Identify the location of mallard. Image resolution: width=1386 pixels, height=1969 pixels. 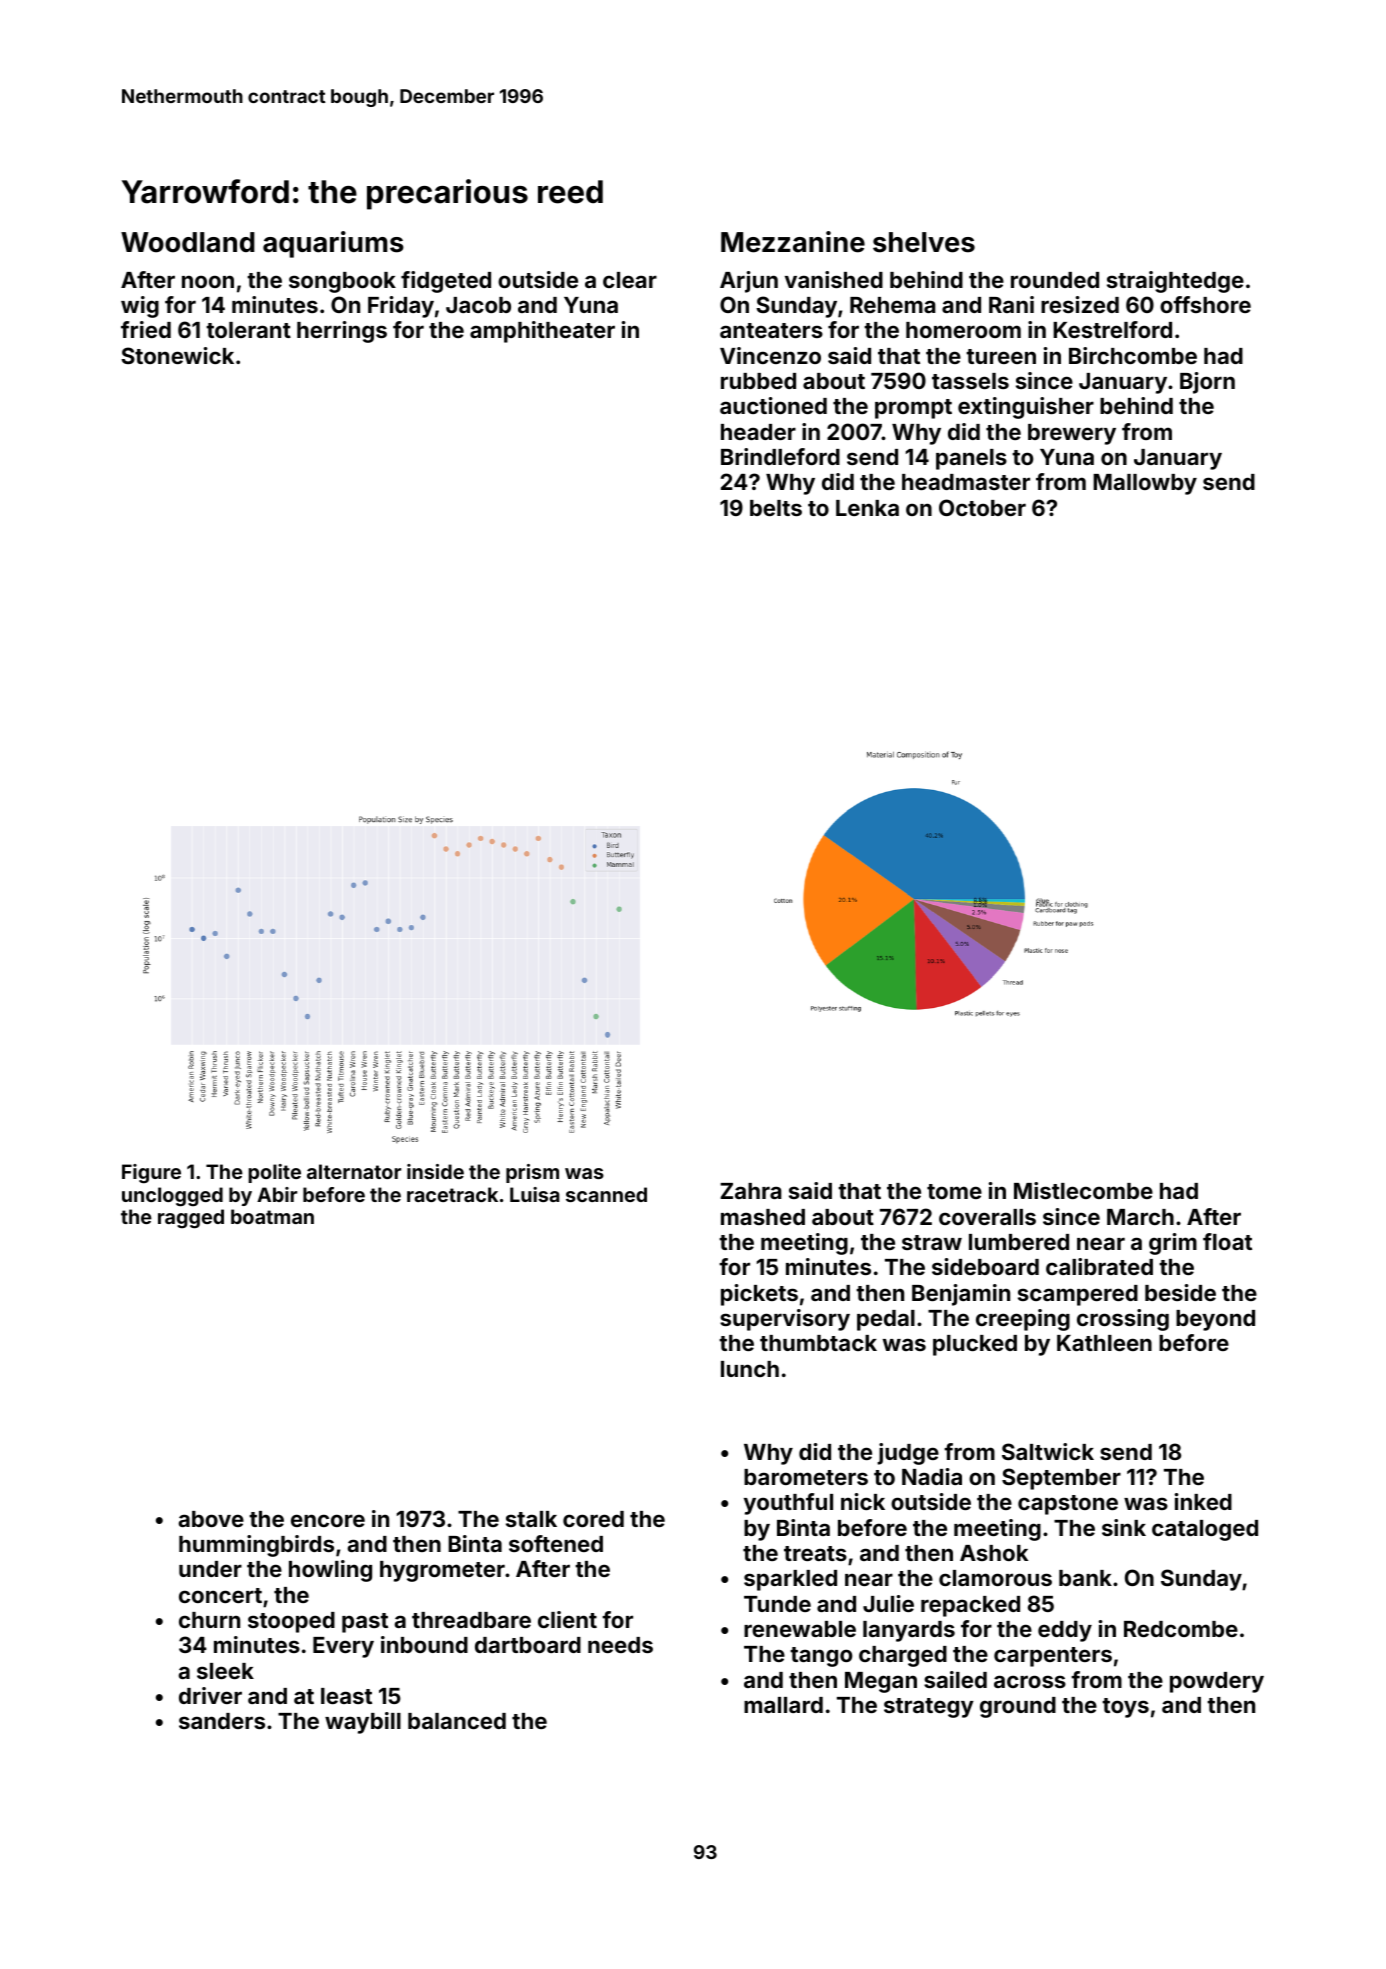
(783, 1705).
